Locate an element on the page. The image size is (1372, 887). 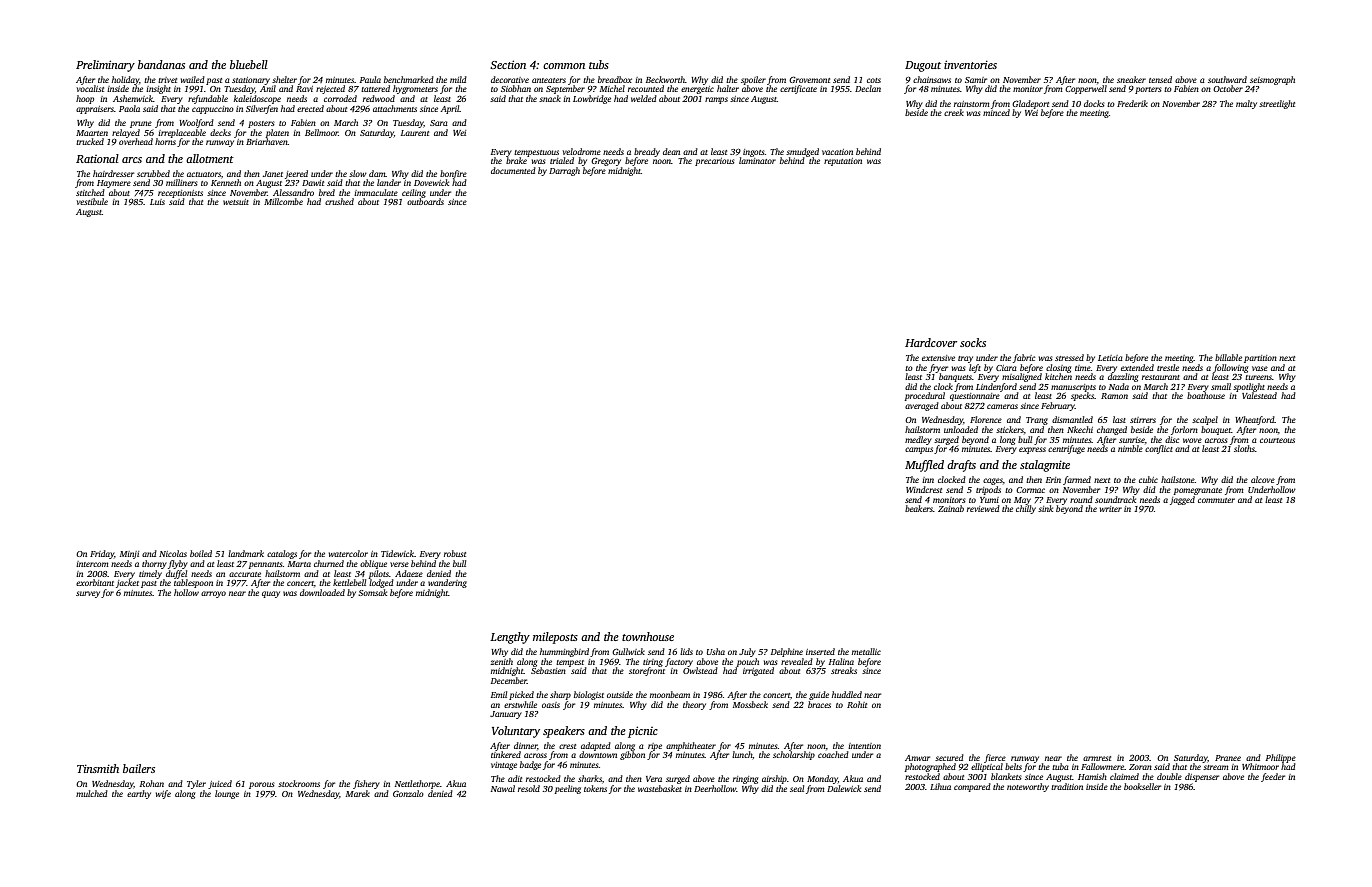
mulched is located at coordinates (92, 793).
